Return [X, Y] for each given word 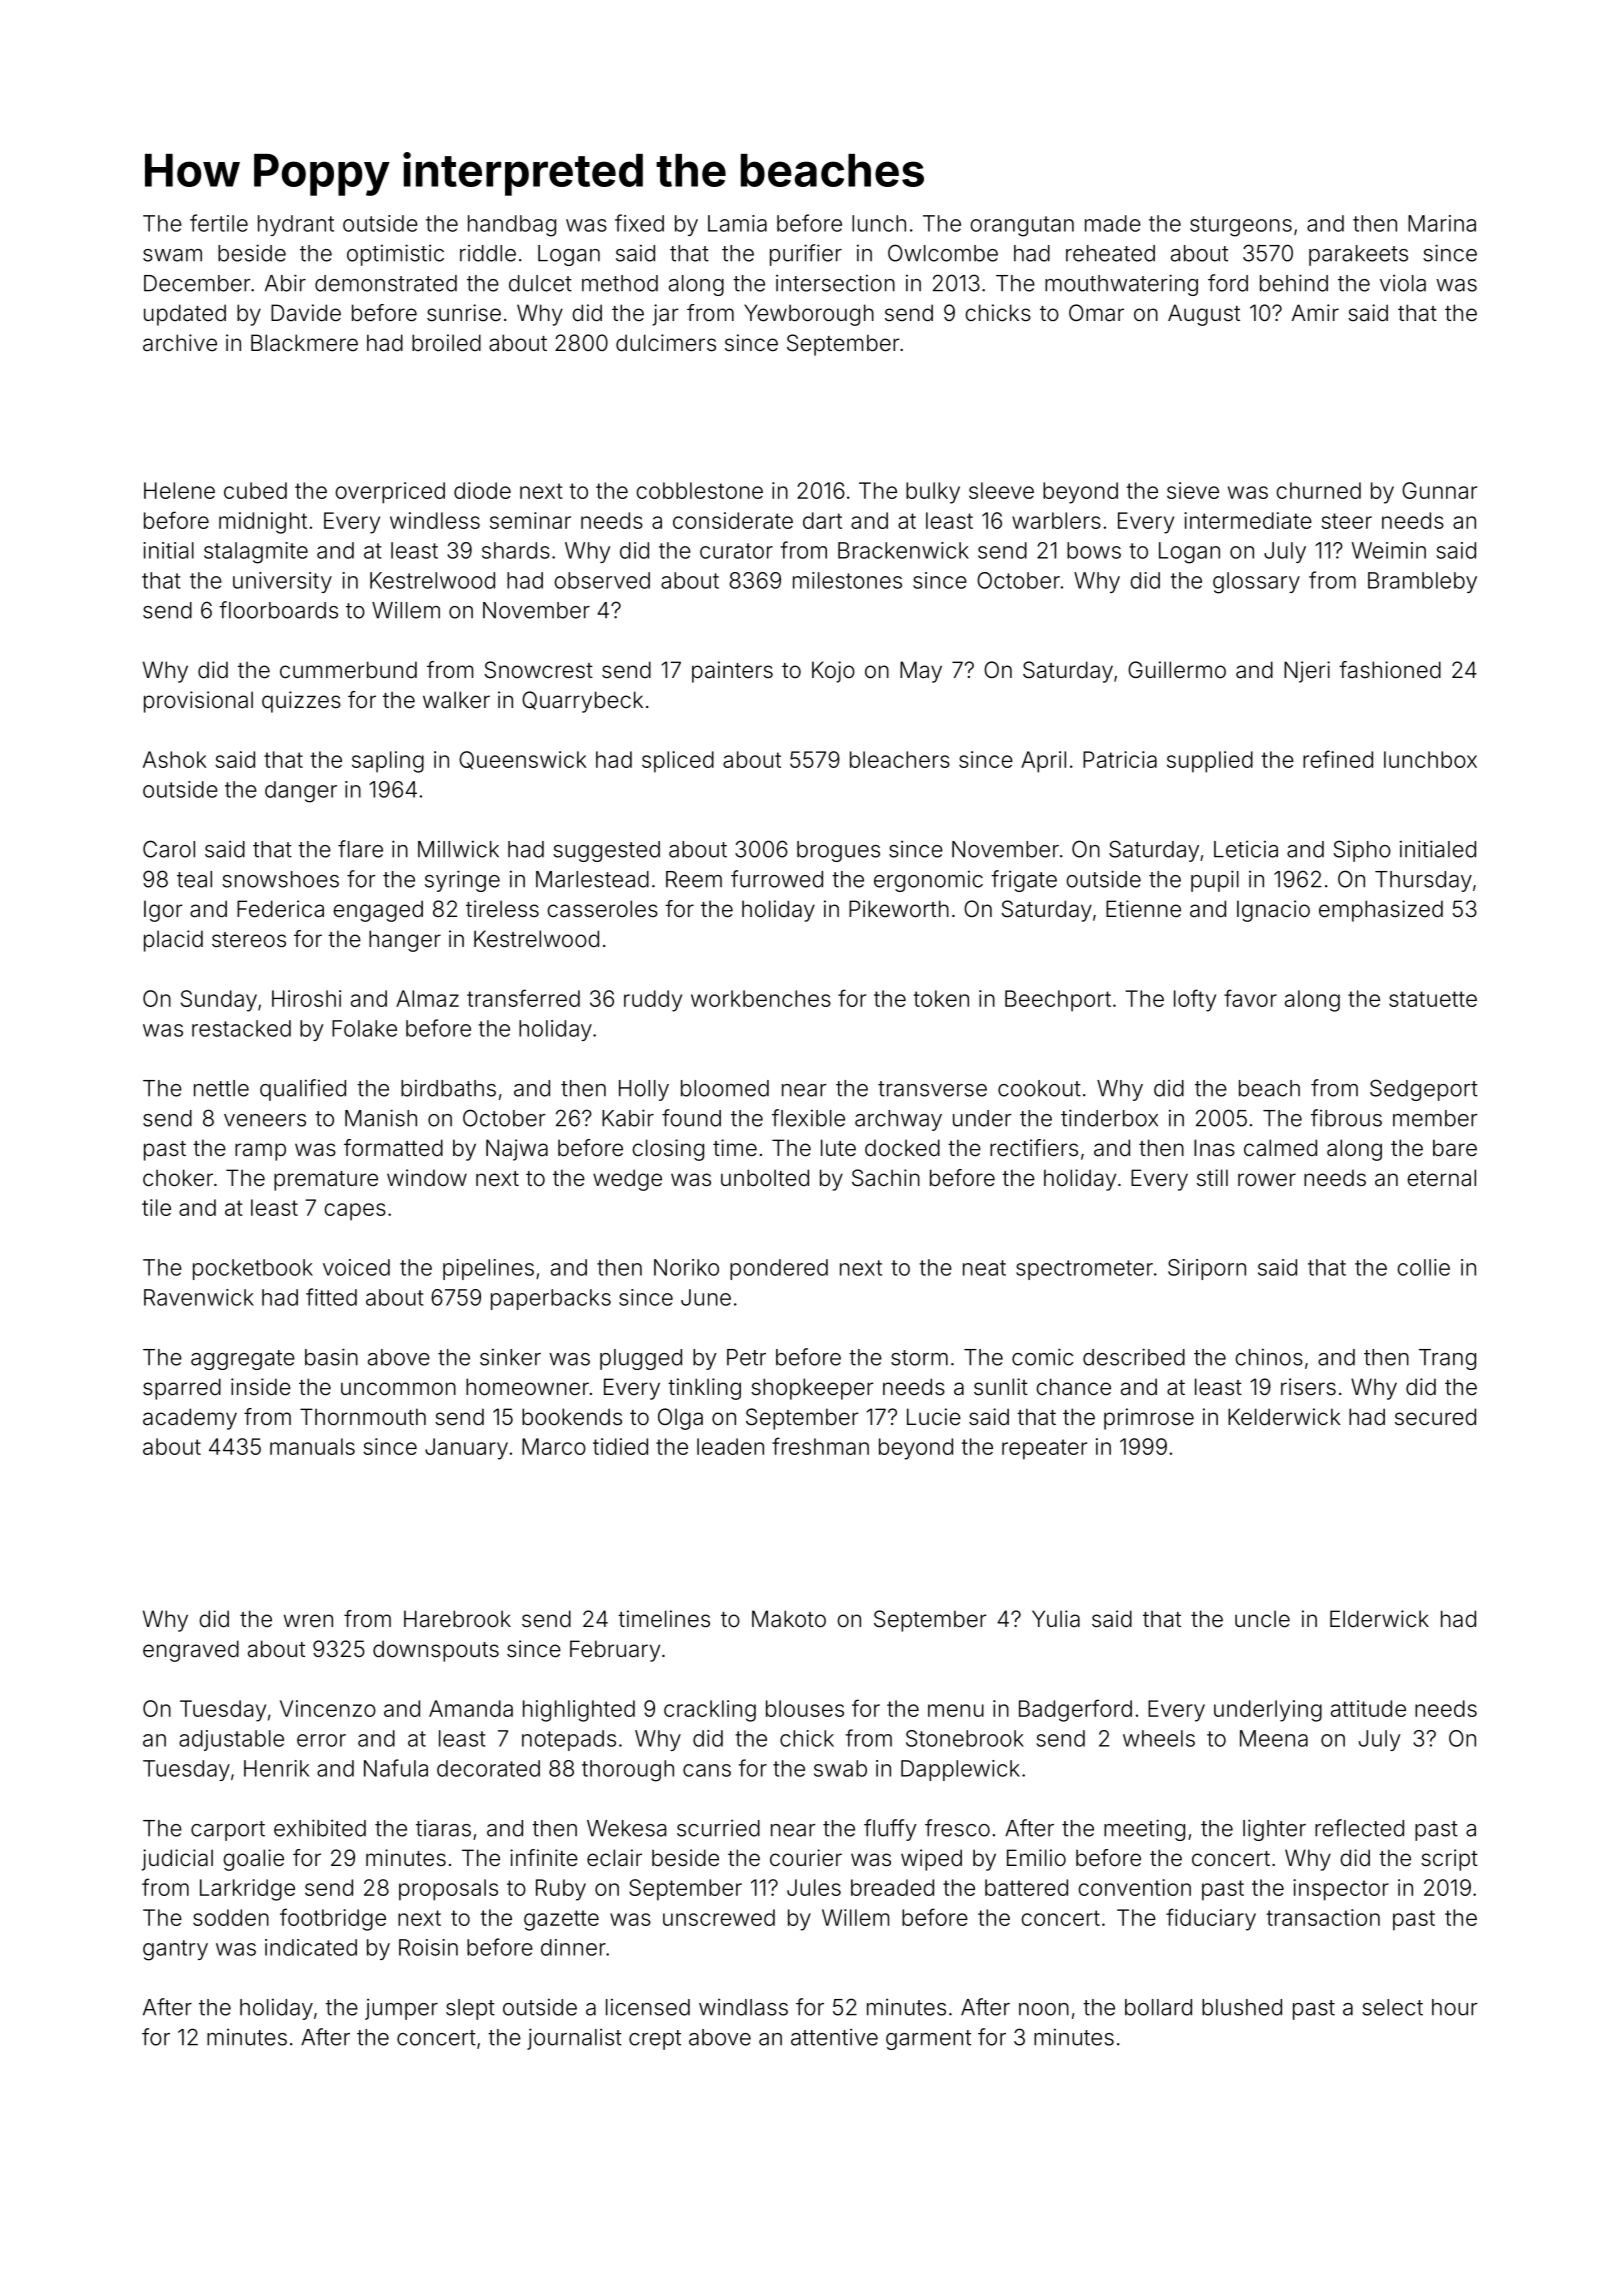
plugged [641, 1359]
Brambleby [1422, 582]
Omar [1096, 313]
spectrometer [1084, 1270]
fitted [331, 1297]
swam [172, 255]
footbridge [333, 1919]
